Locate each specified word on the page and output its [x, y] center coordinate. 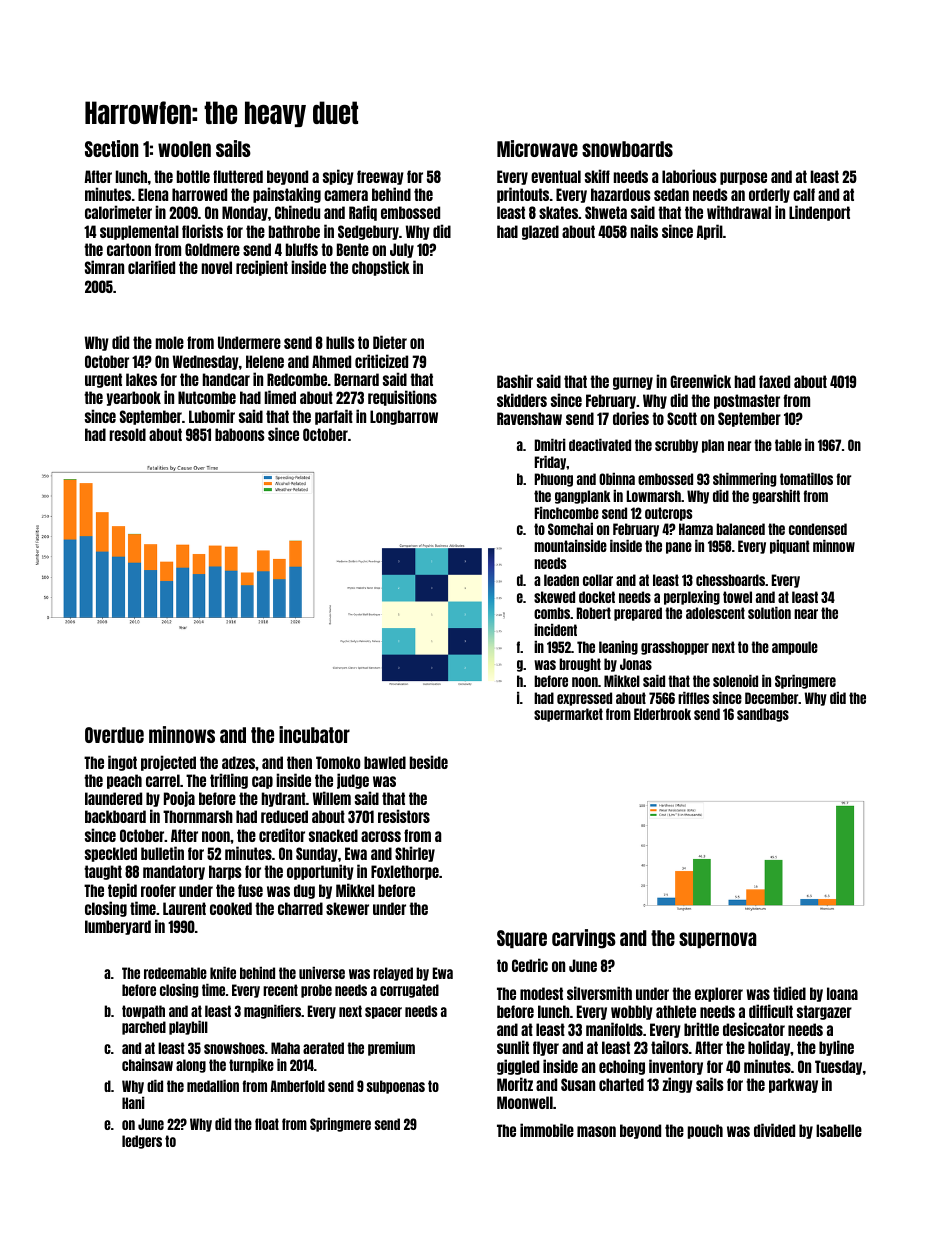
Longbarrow [404, 417]
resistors [404, 816]
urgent [103, 380]
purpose [743, 178]
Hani [133, 1103]
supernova [718, 940]
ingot [122, 763]
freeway [380, 177]
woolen [184, 149]
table [788, 445]
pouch [705, 1131]
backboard [115, 816]
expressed [584, 699]
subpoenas [396, 1087]
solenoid [735, 681]
